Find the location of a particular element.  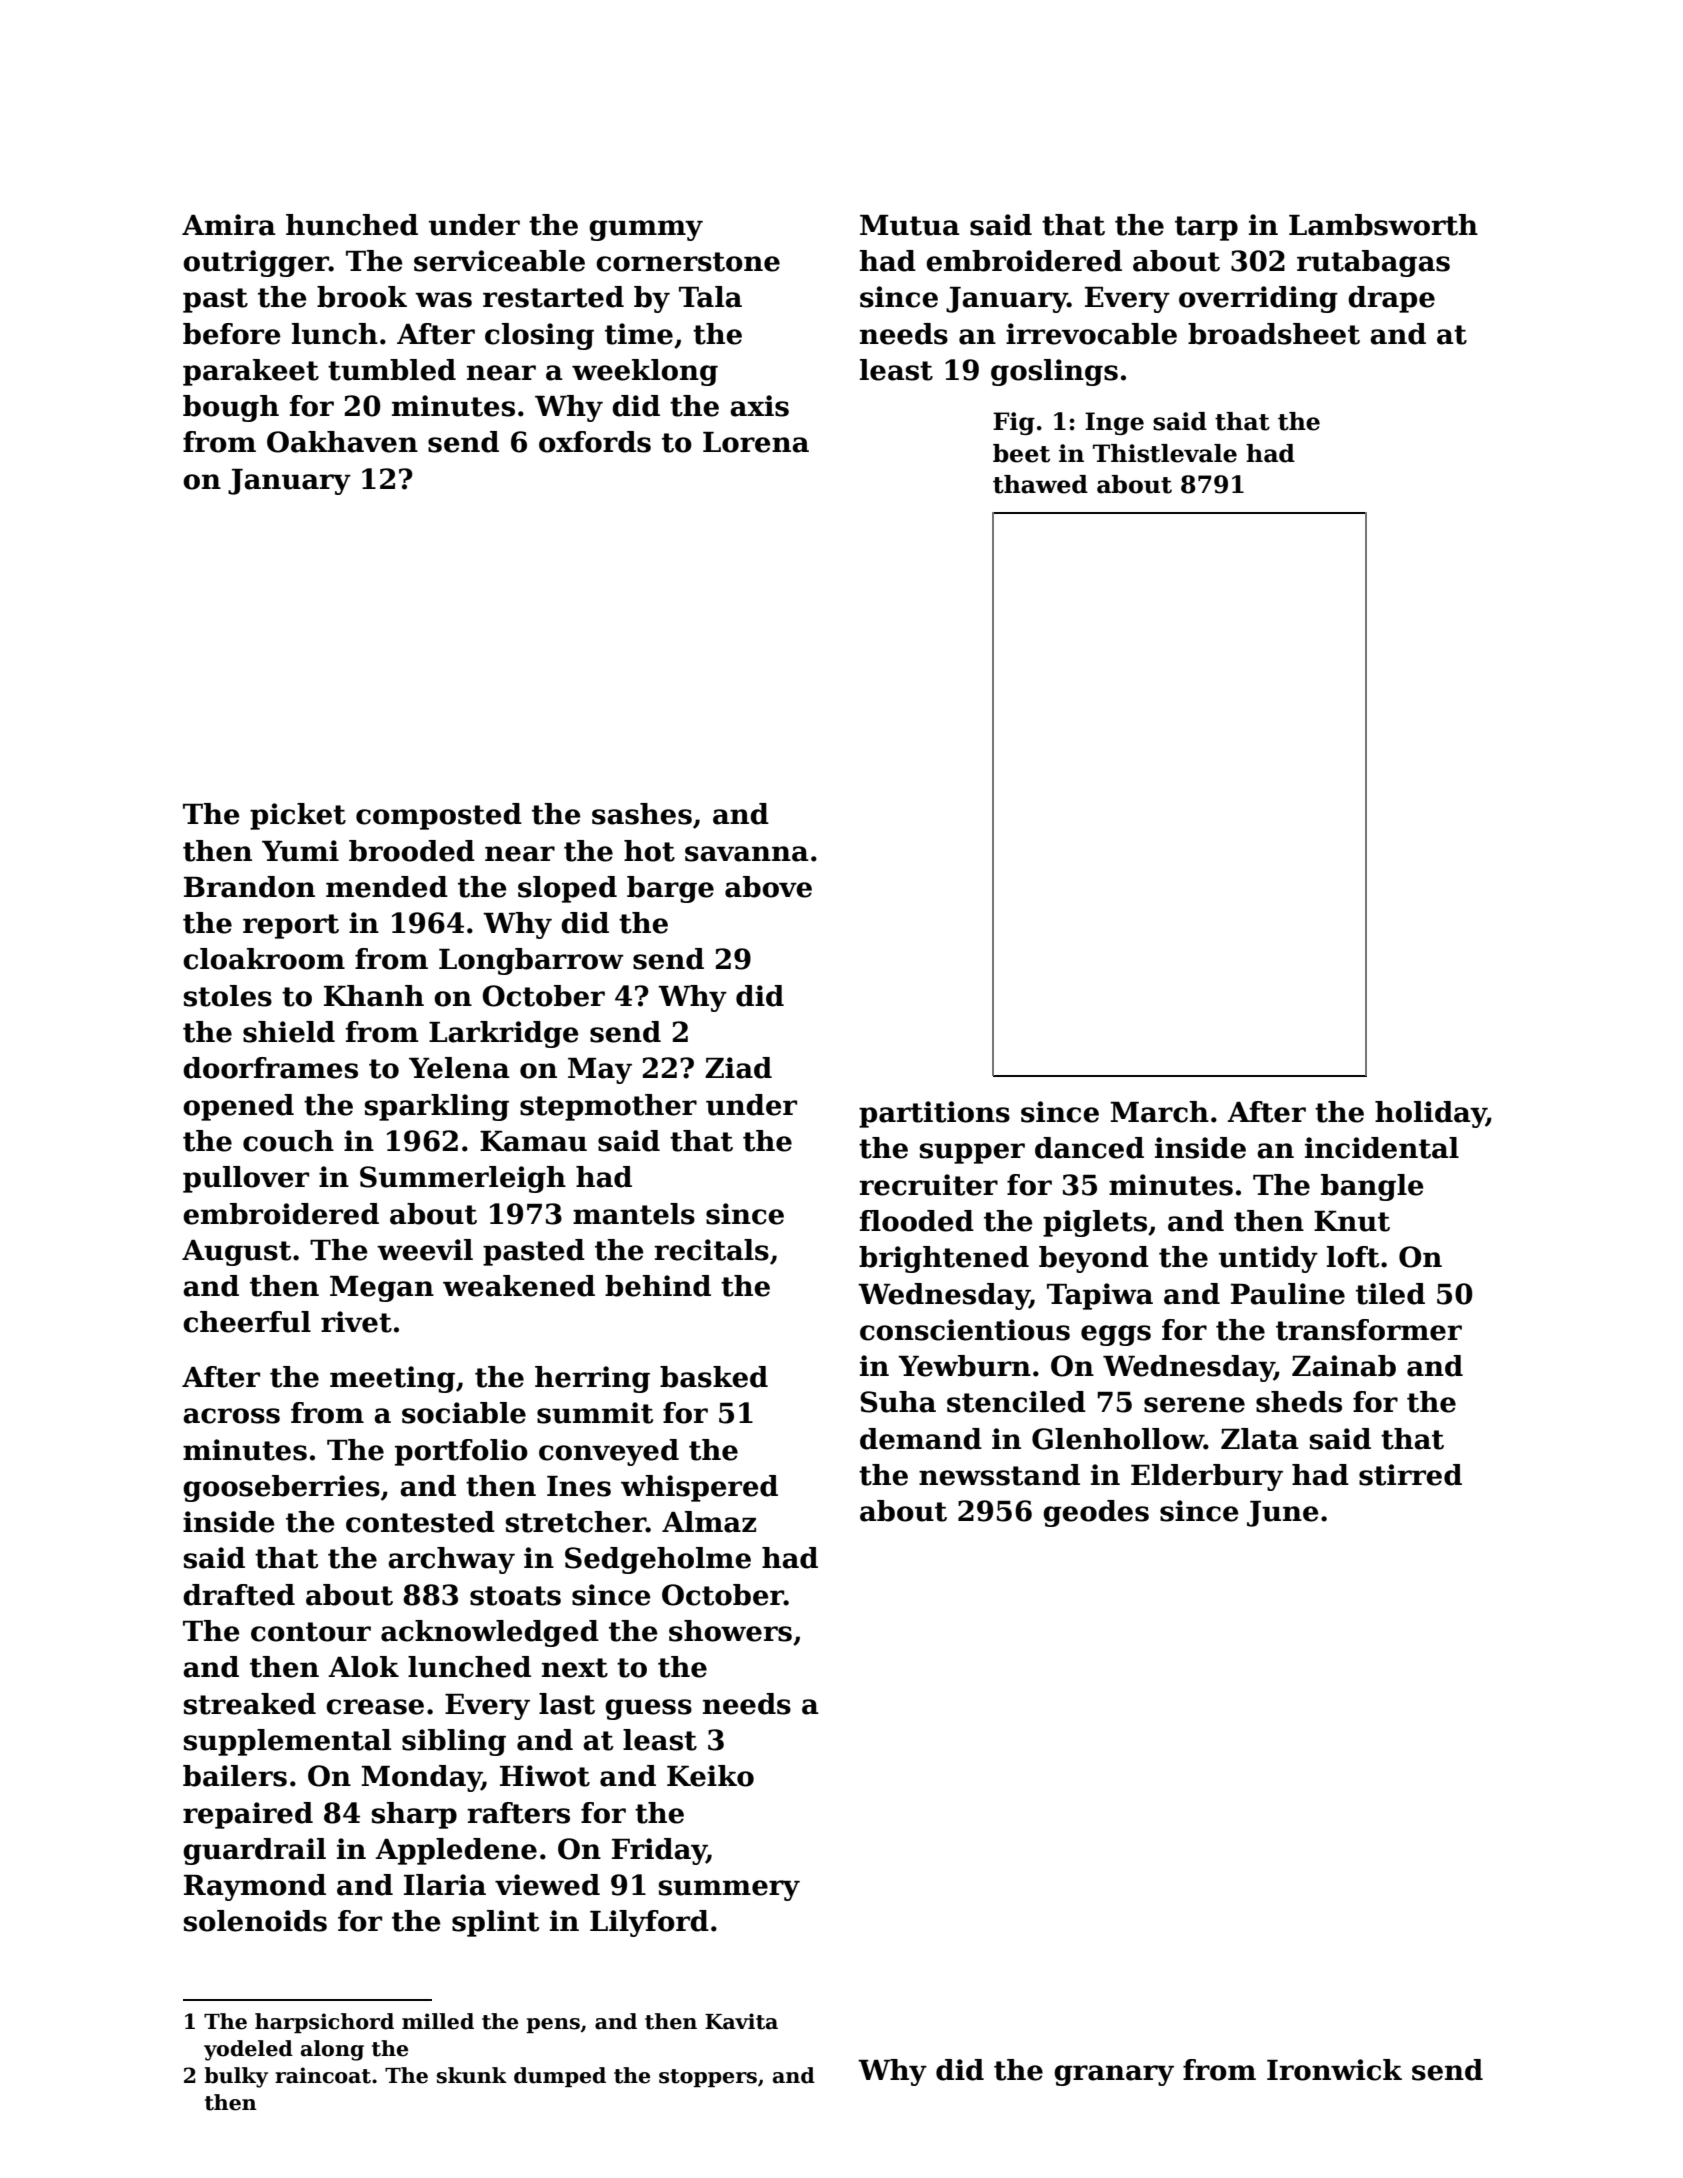

Friday is located at coordinates (659, 1851).
